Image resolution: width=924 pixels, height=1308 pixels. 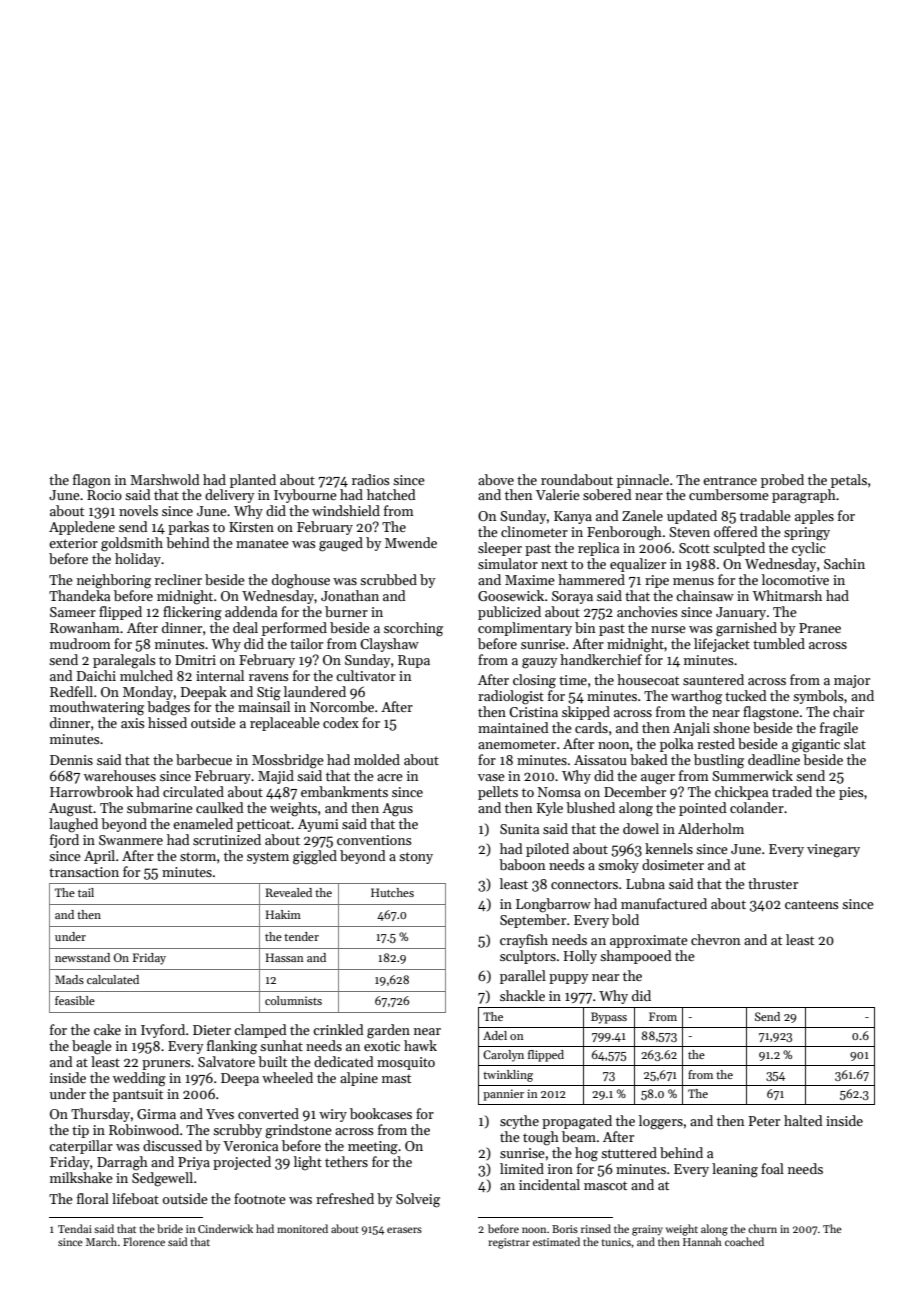 I want to click on Marshwold, so click(x=165, y=479).
